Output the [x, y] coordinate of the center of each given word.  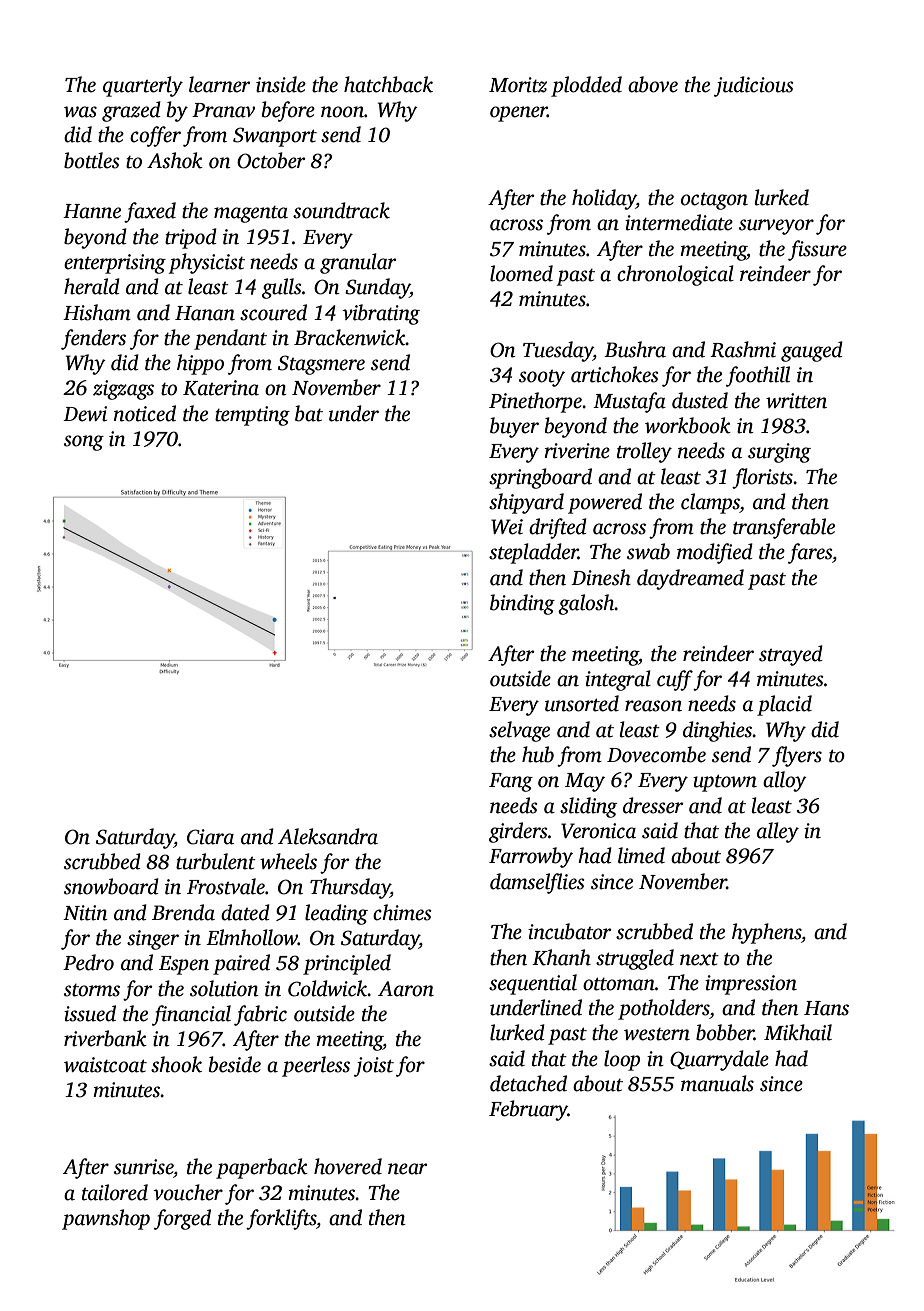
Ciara [210, 837]
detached [528, 1083]
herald [92, 286]
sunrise [143, 1167]
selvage [519, 731]
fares [810, 553]
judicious [754, 86]
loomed [521, 273]
